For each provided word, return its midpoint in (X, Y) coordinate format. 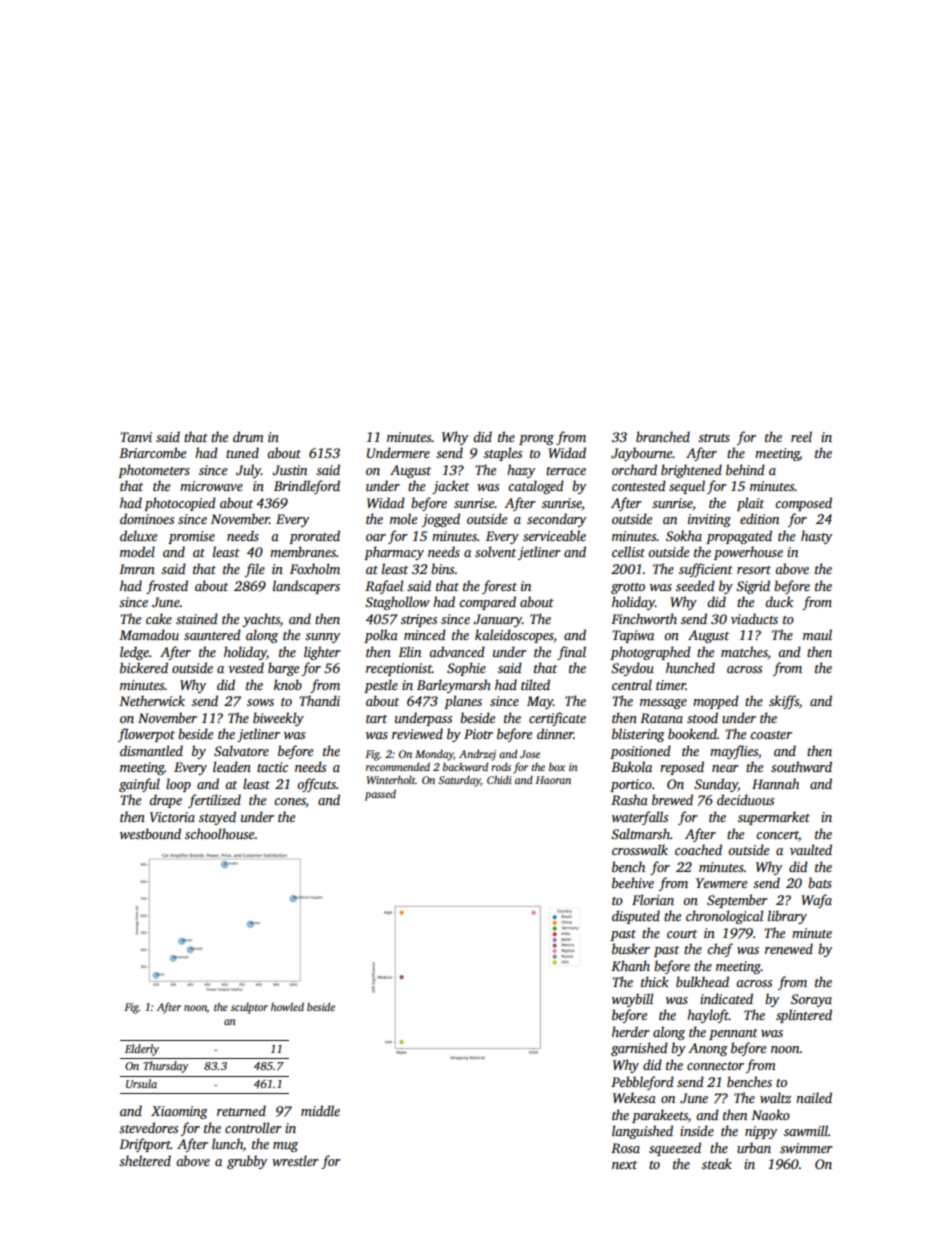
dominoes (147, 518)
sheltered (145, 1160)
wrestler (295, 1160)
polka (381, 636)
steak (717, 1163)
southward (801, 766)
